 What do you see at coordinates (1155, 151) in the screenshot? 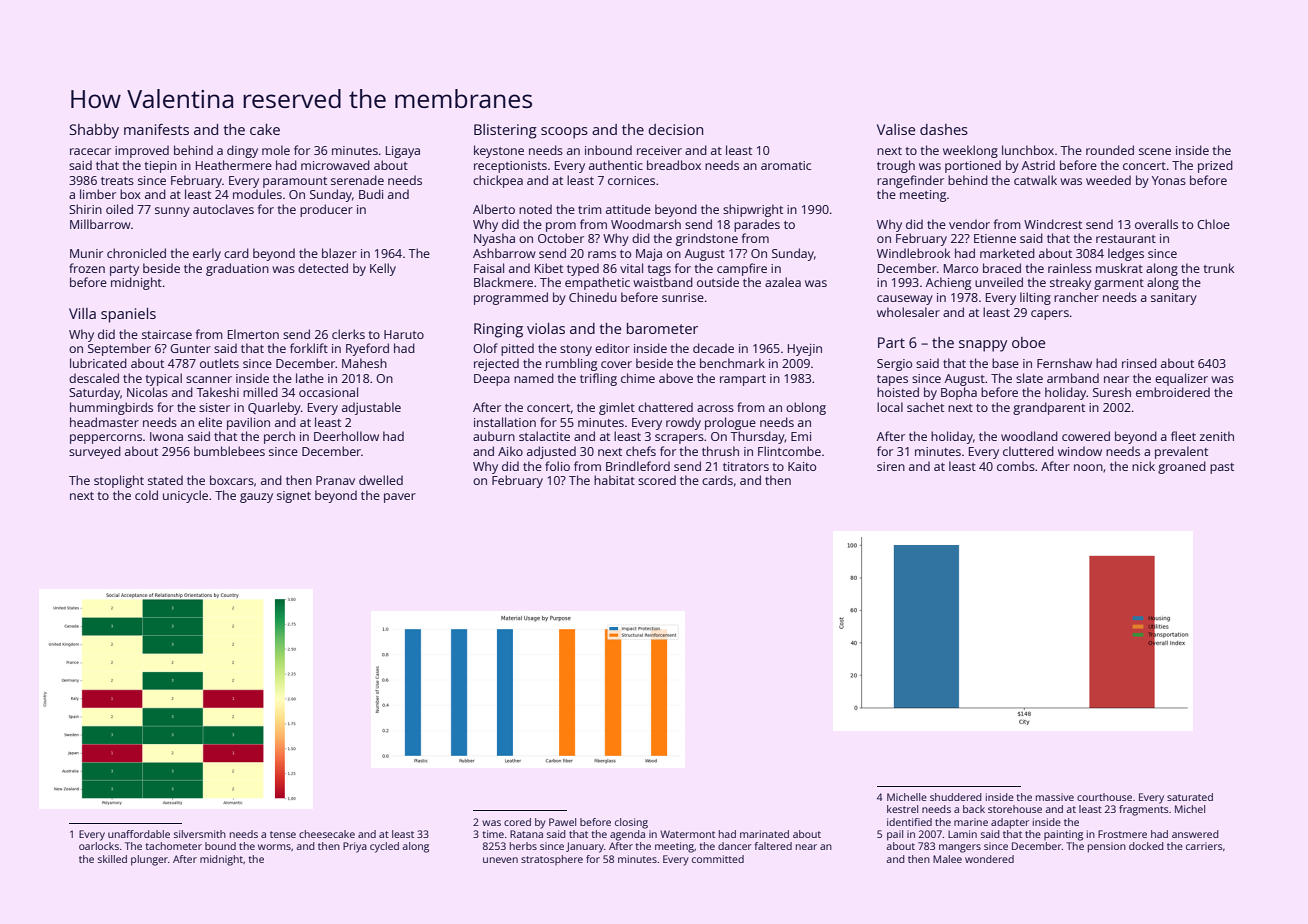
I see `scene` at bounding box center [1155, 151].
